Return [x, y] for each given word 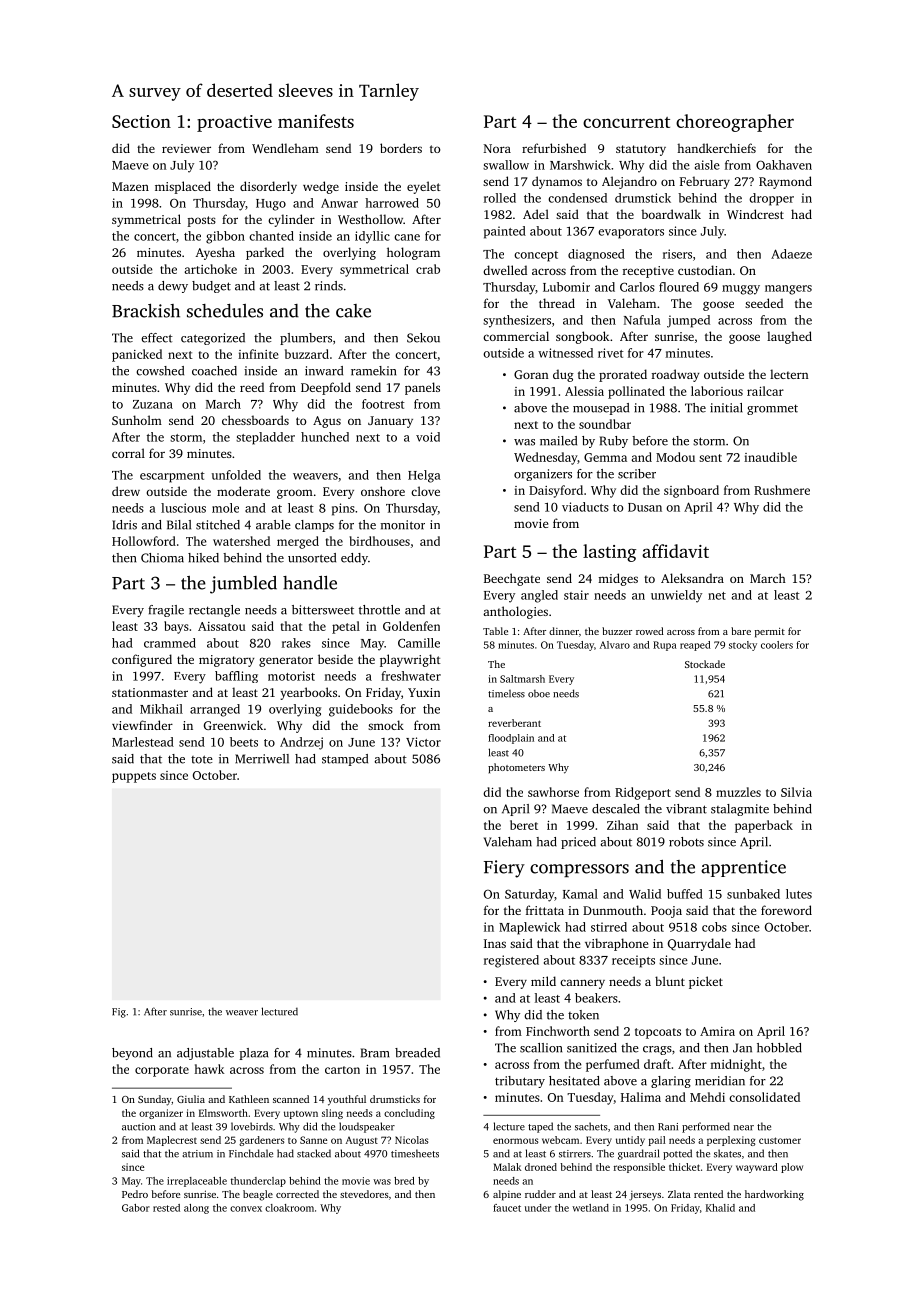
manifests [316, 121]
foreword [786, 910]
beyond [132, 1054]
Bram [375, 1053]
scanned [291, 1099]
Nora [497, 148]
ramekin [373, 371]
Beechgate [512, 579]
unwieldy [676, 596]
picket [706, 982]
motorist [291, 676]
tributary [520, 1082]
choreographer [735, 123]
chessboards [255, 420]
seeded [764, 303]
